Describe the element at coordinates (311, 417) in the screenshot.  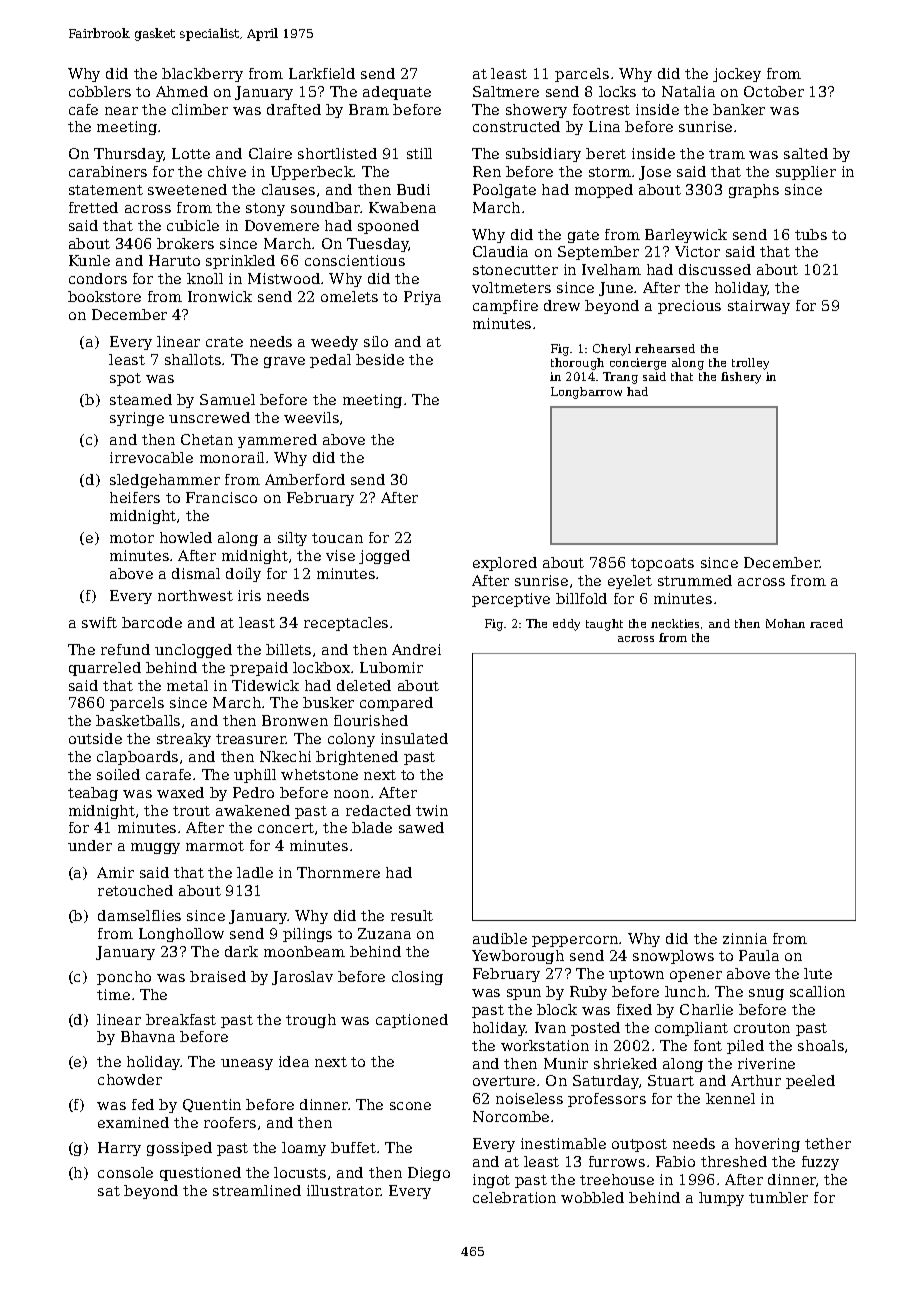
I see `weevils` at that location.
